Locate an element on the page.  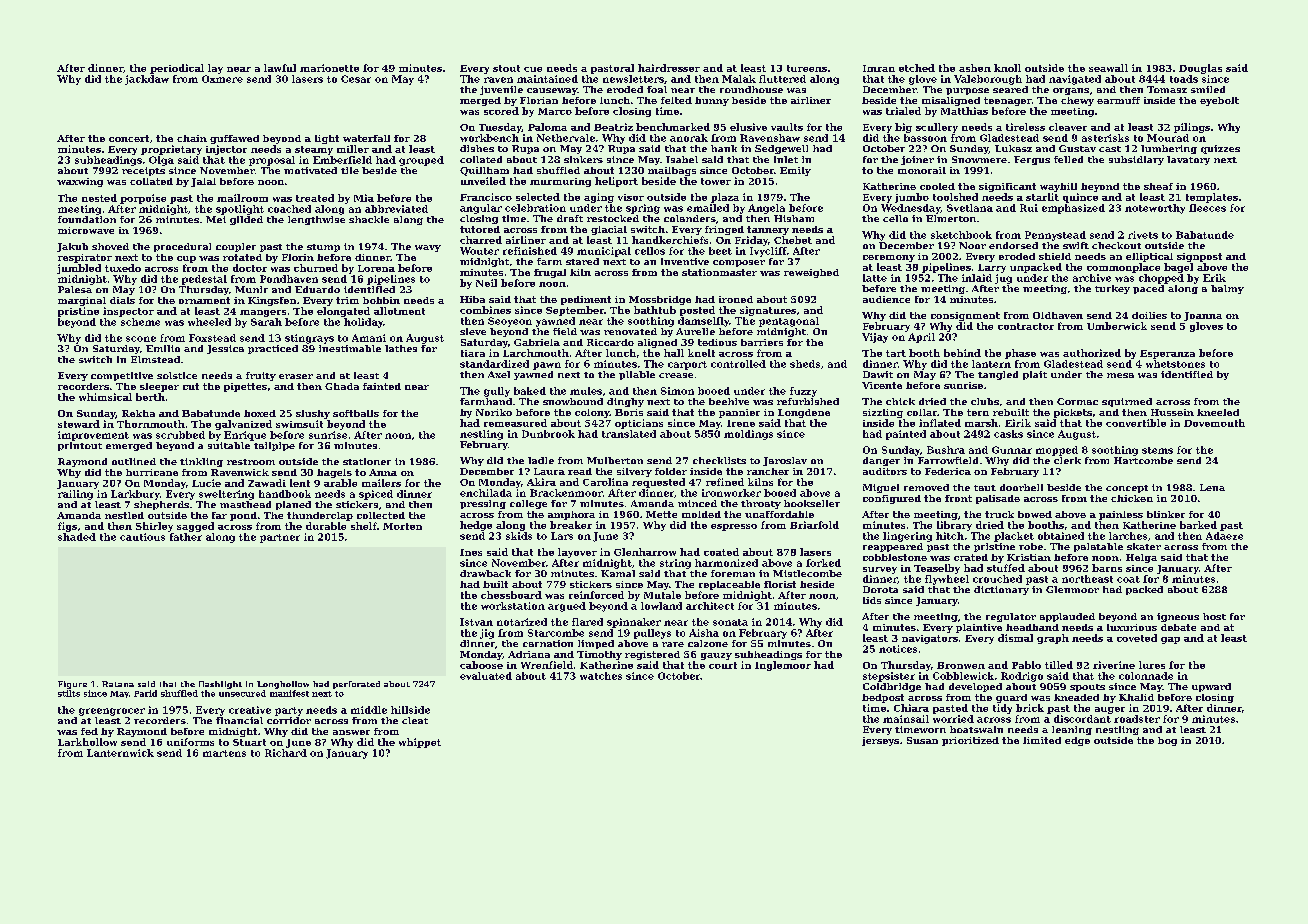
mesa is located at coordinates (1120, 375).
